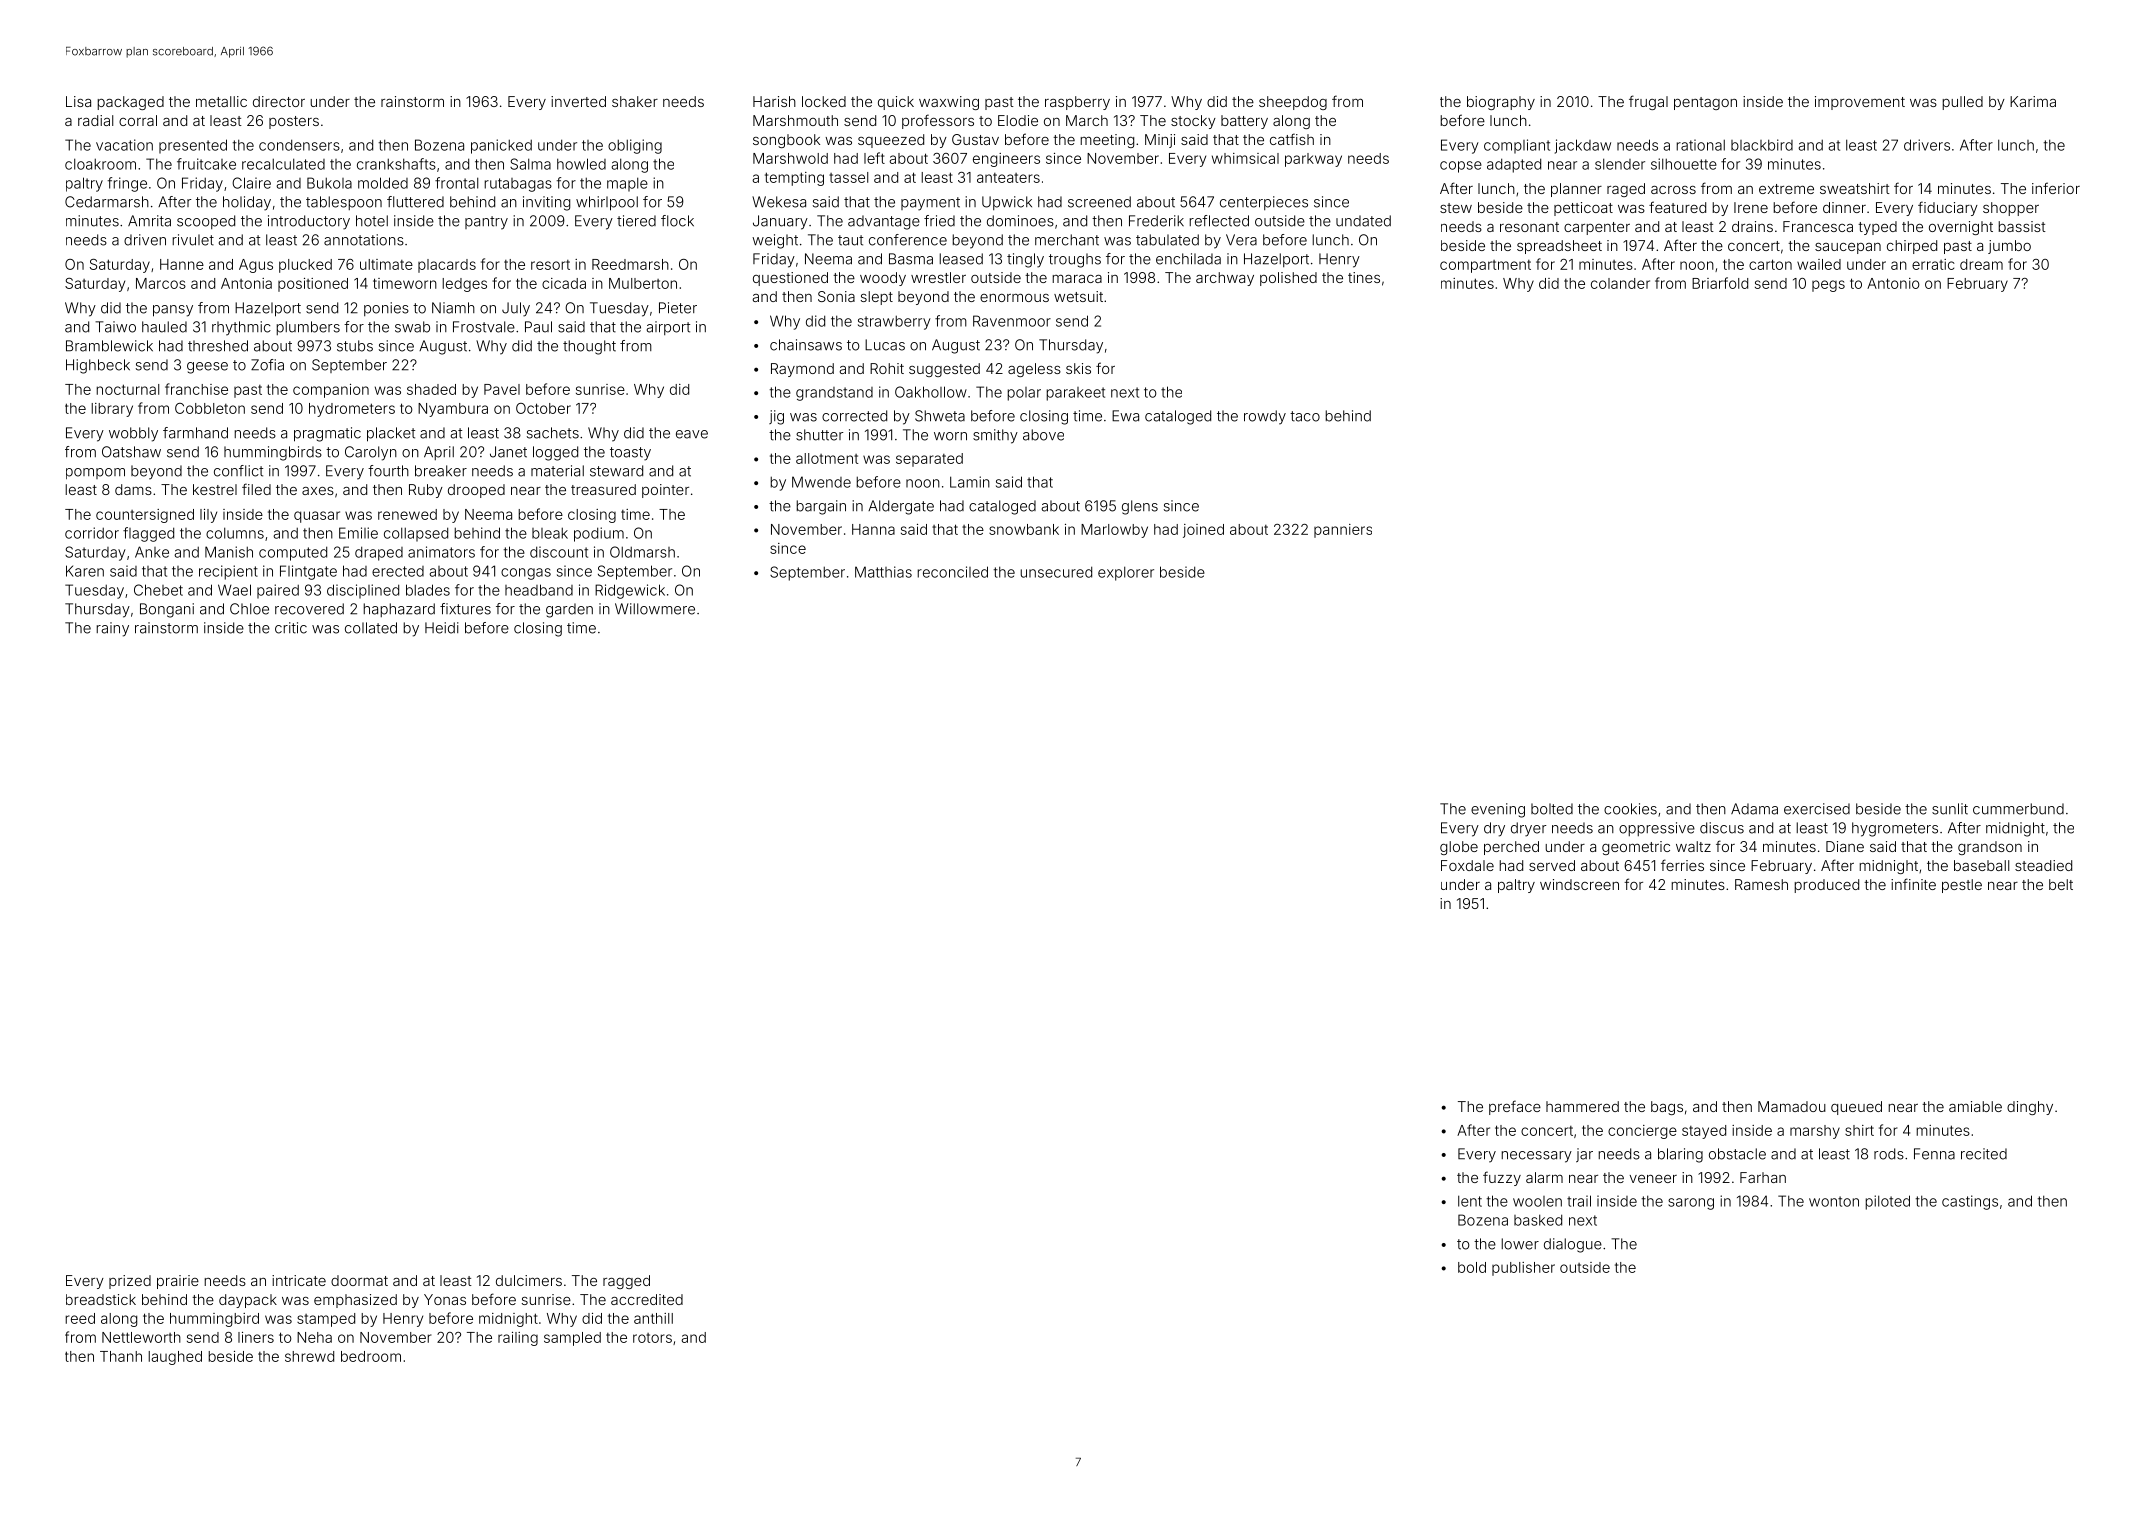 This screenshot has width=2150, height=1521. I want to click on rainy, so click(112, 629).
